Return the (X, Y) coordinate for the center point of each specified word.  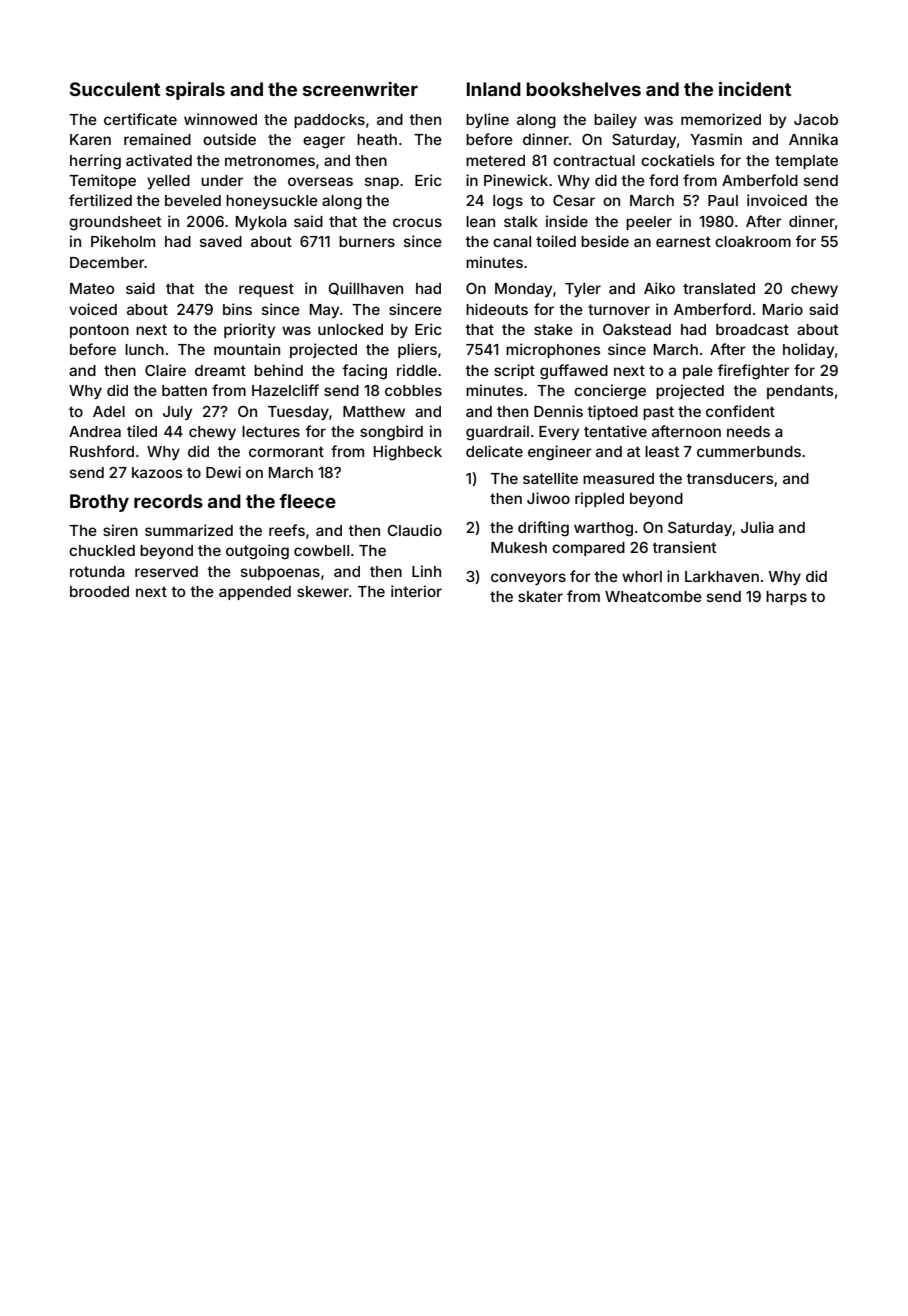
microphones (553, 350)
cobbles (413, 390)
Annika (813, 139)
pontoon (99, 331)
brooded (99, 591)
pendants (800, 392)
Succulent (114, 89)
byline (487, 120)
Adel (109, 411)
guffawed (574, 372)
